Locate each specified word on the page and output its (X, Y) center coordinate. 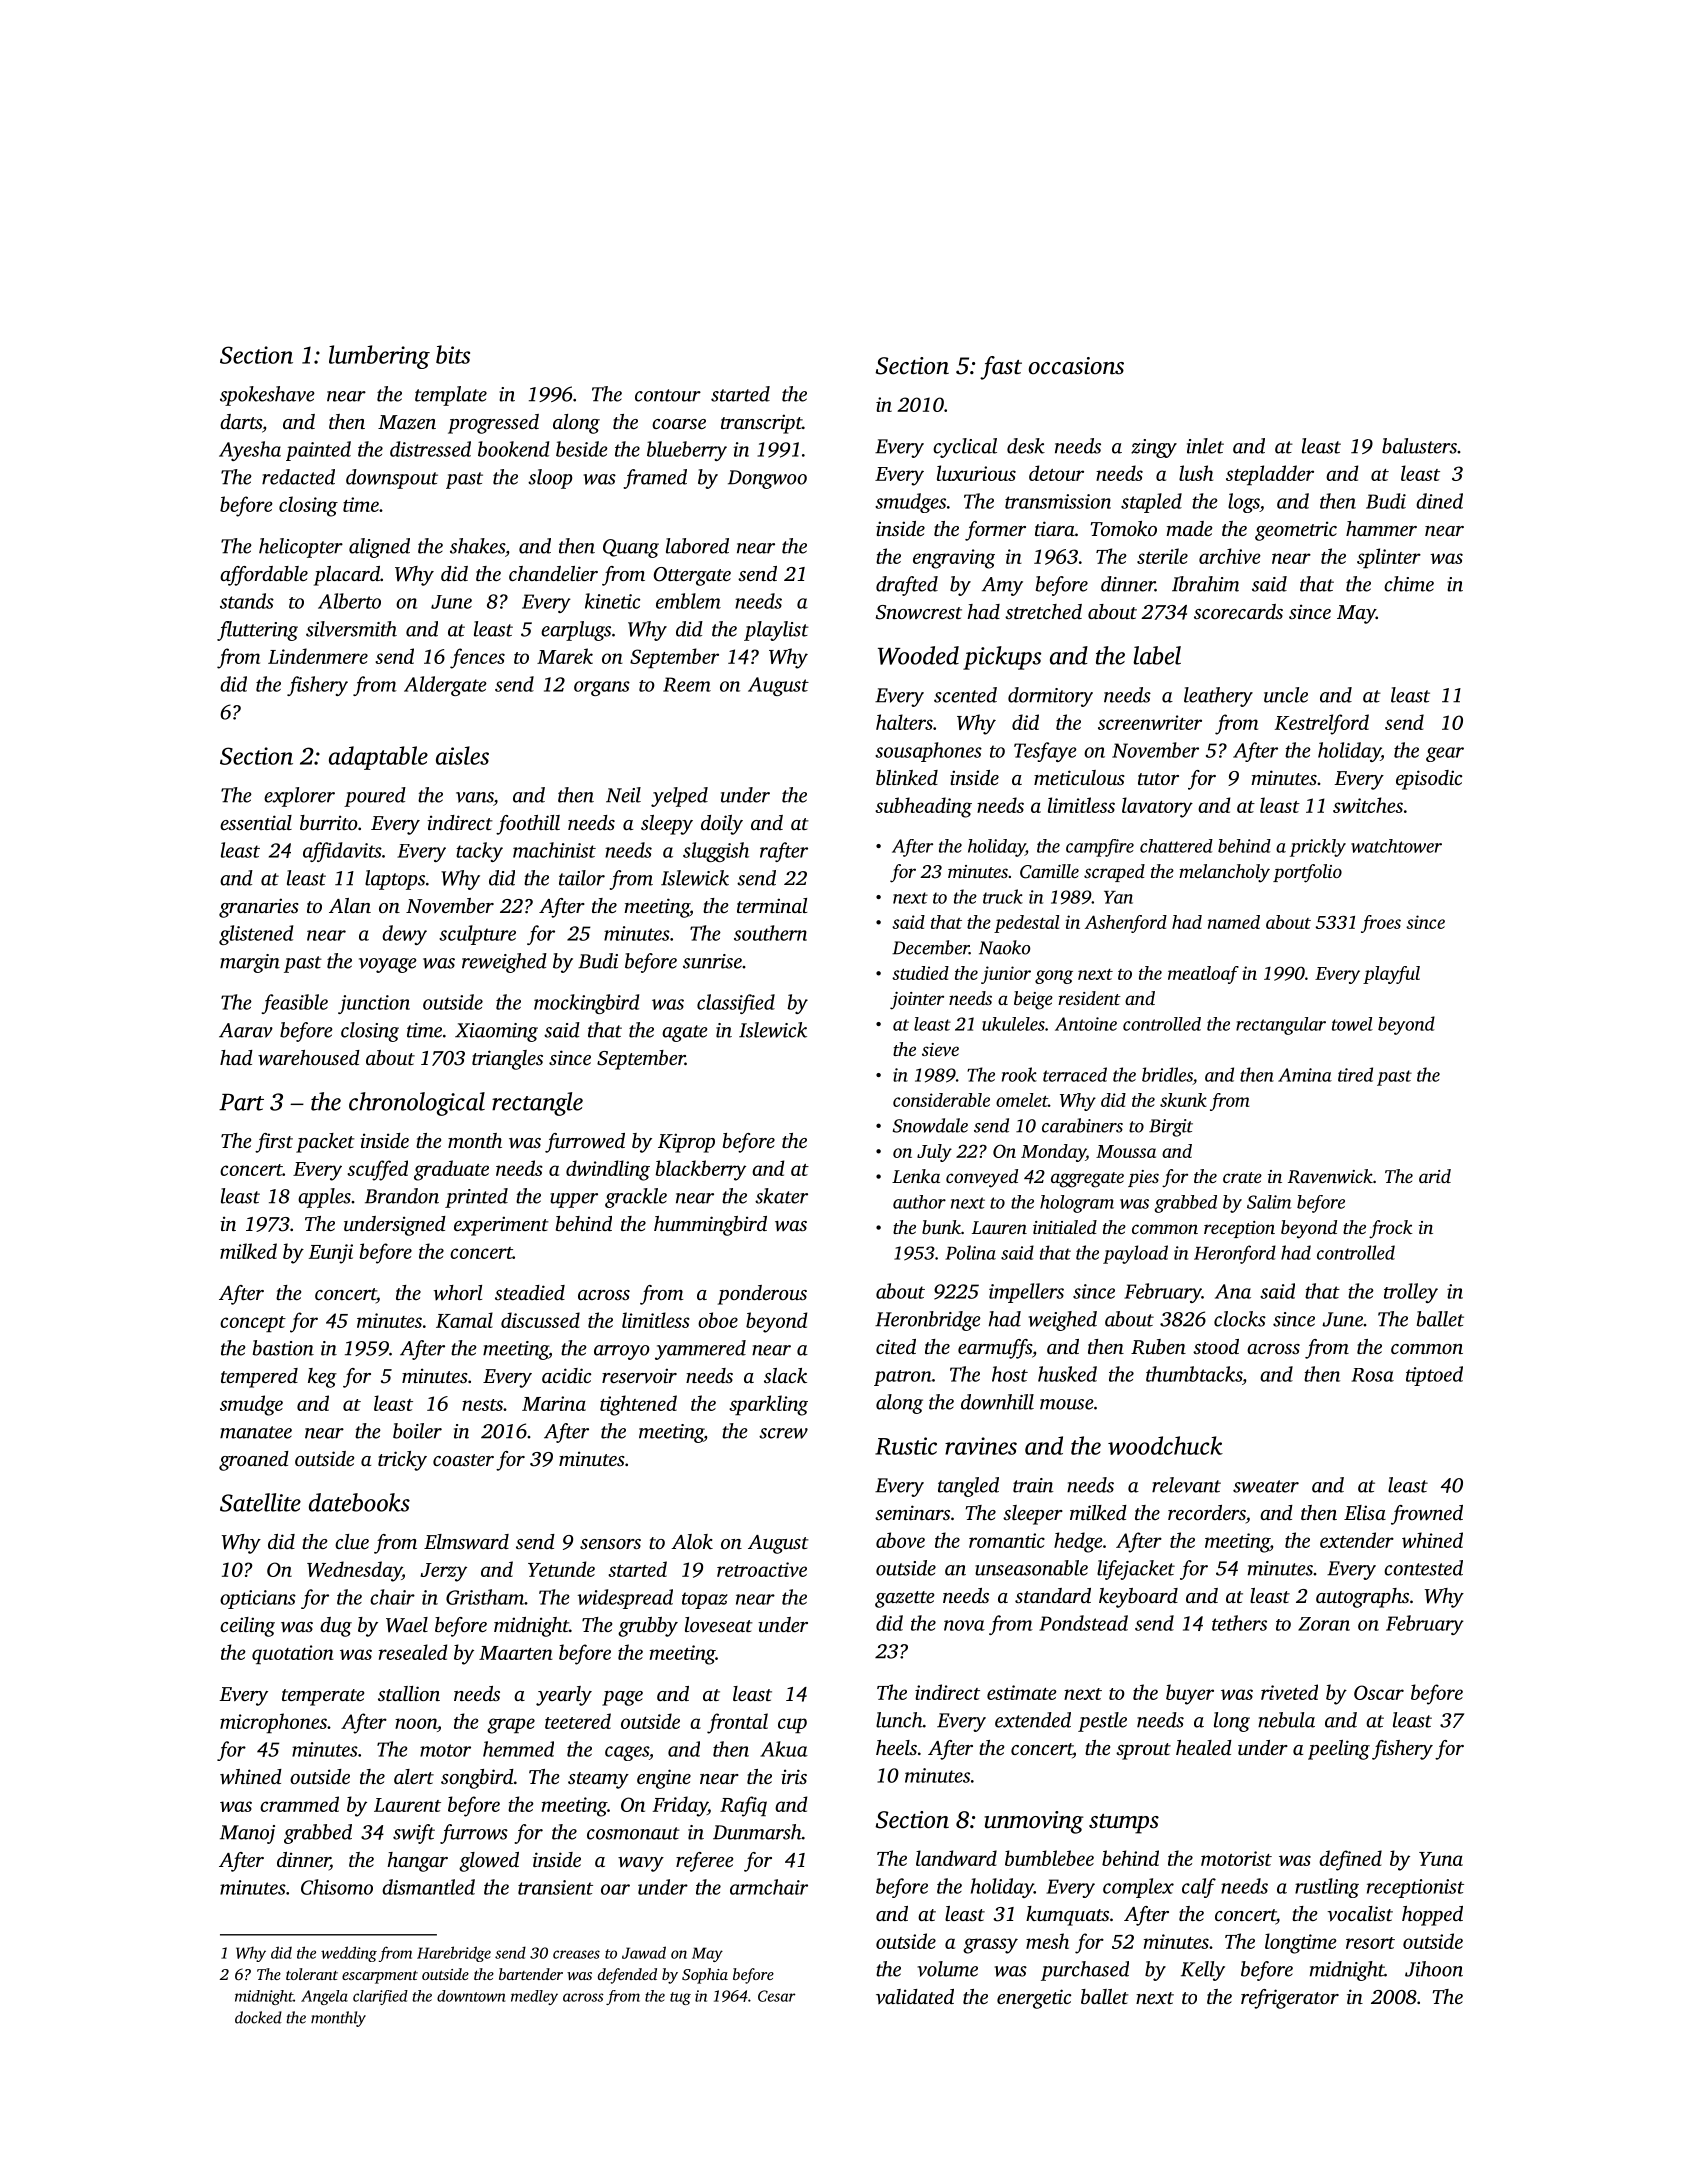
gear (1445, 754)
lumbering (379, 357)
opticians (258, 1599)
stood (1216, 1346)
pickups (1002, 658)
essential (256, 822)
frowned (1427, 1515)
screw (783, 1433)
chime (1409, 584)
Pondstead (1083, 1623)
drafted (907, 586)
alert (414, 1776)
